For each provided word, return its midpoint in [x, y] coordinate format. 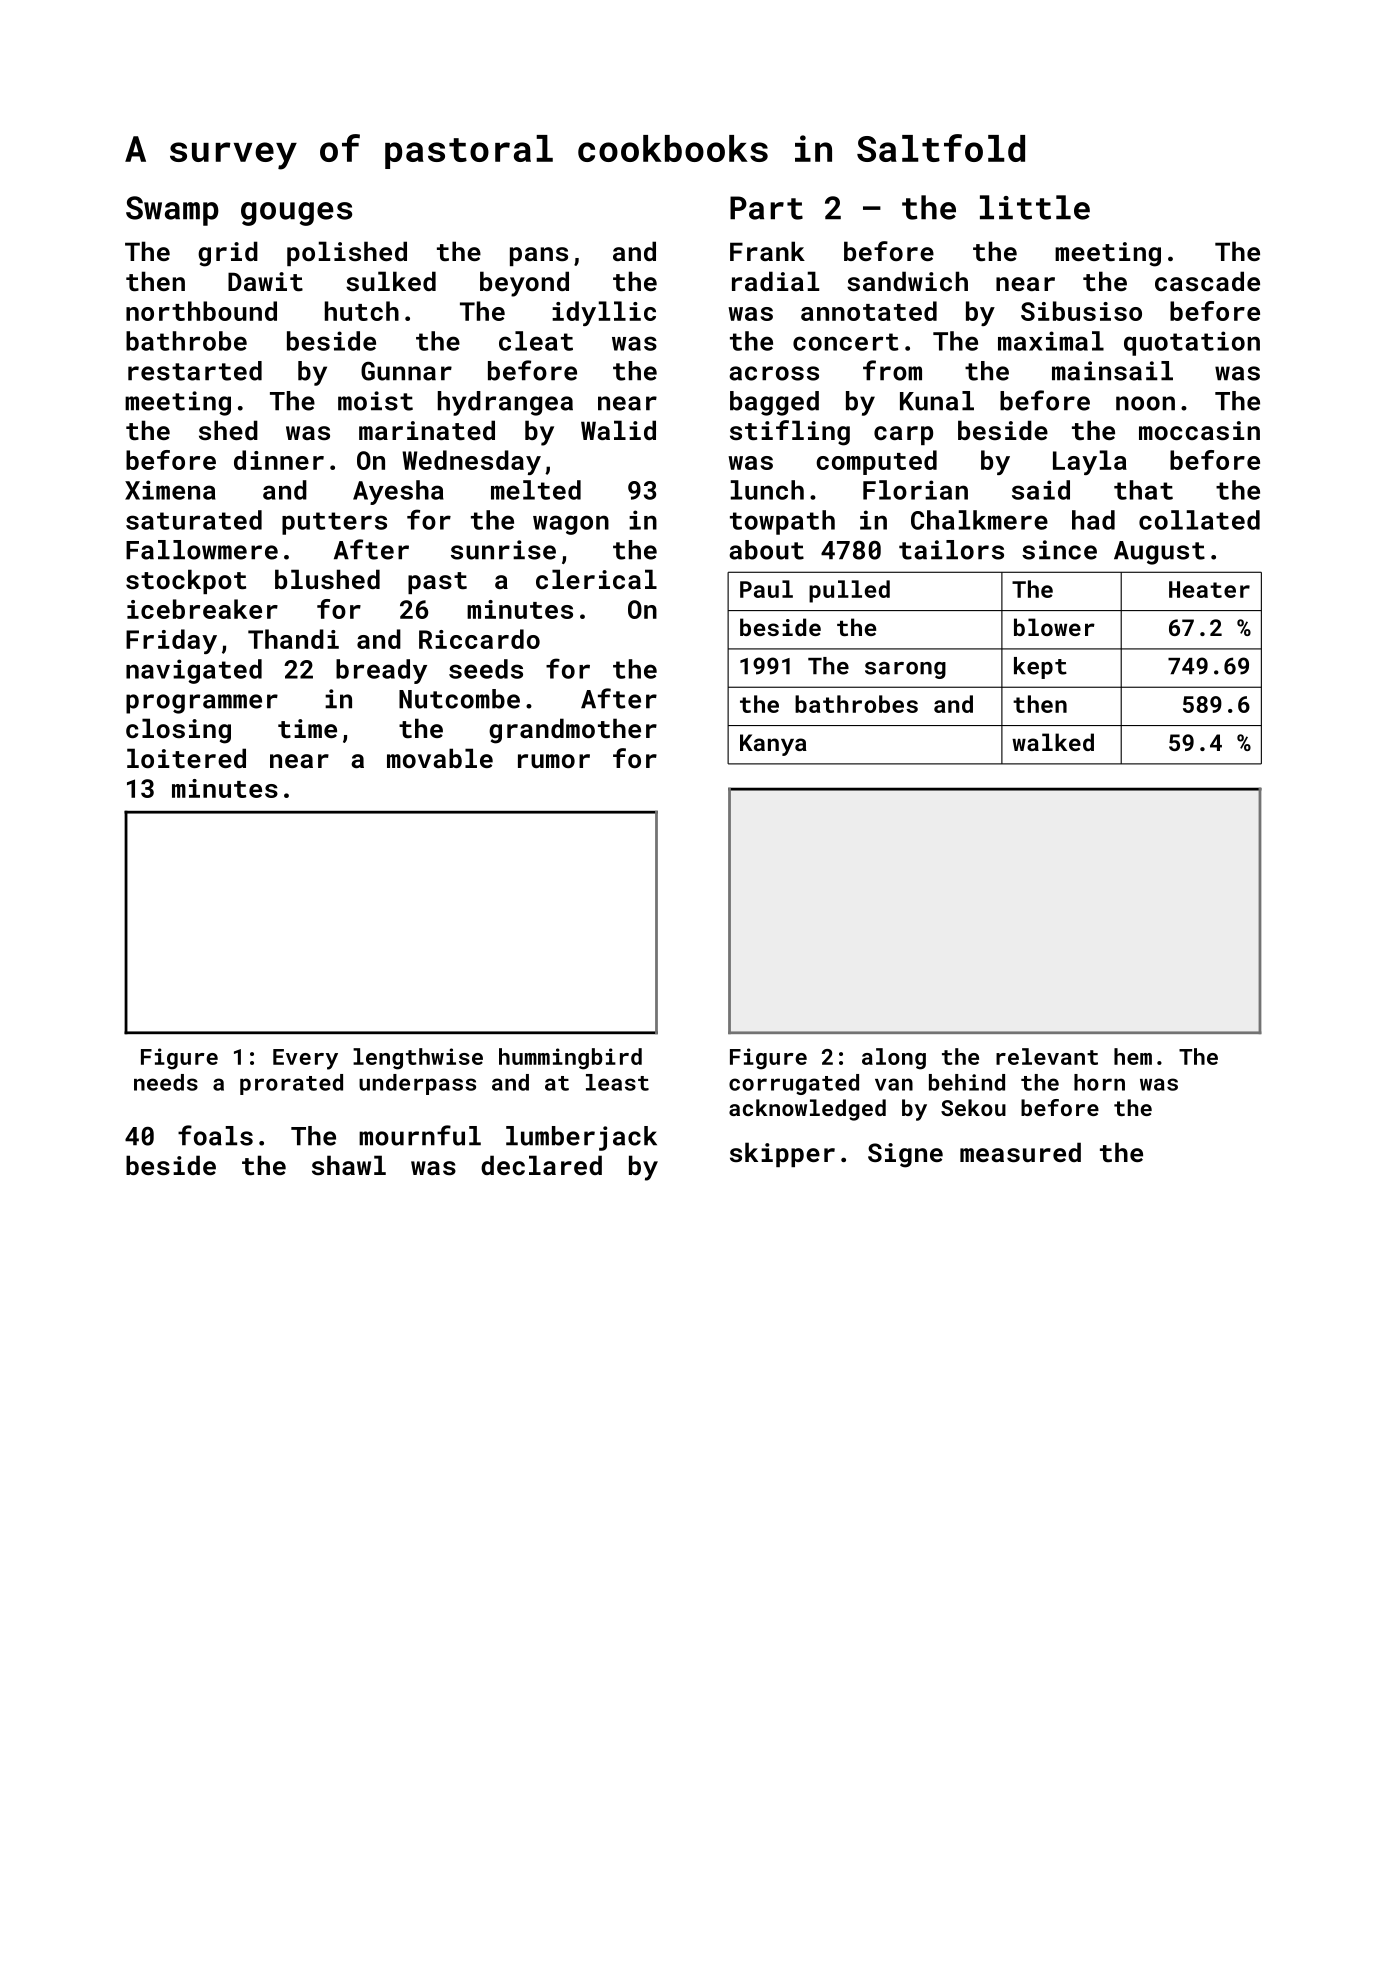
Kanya [773, 745]
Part [766, 208]
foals [215, 1135]
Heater [1209, 589]
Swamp [172, 211]
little [1035, 207]
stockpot [186, 581]
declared [541, 1165]
